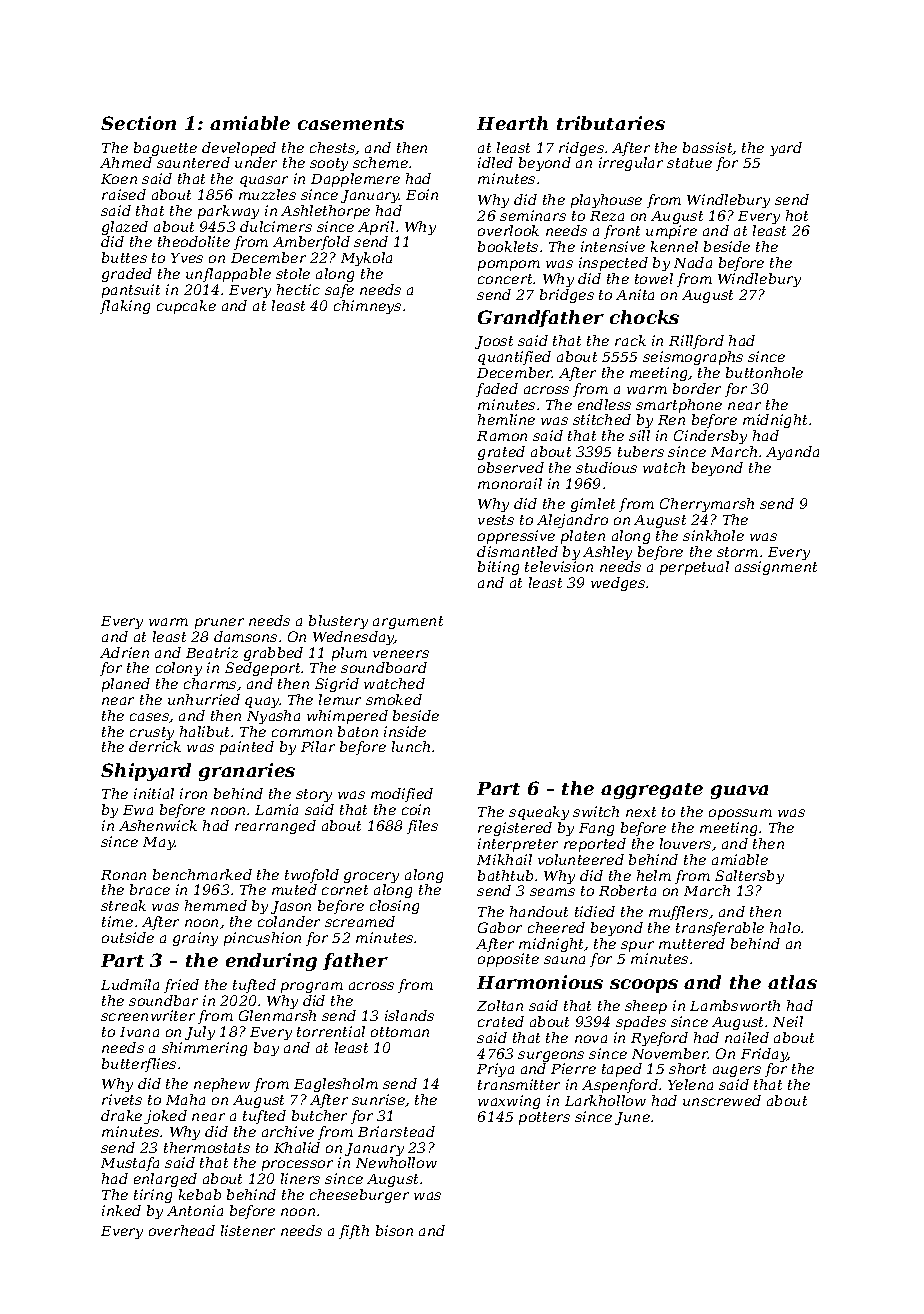  What do you see at coordinates (248, 1230) in the document?
I see `listener` at bounding box center [248, 1230].
